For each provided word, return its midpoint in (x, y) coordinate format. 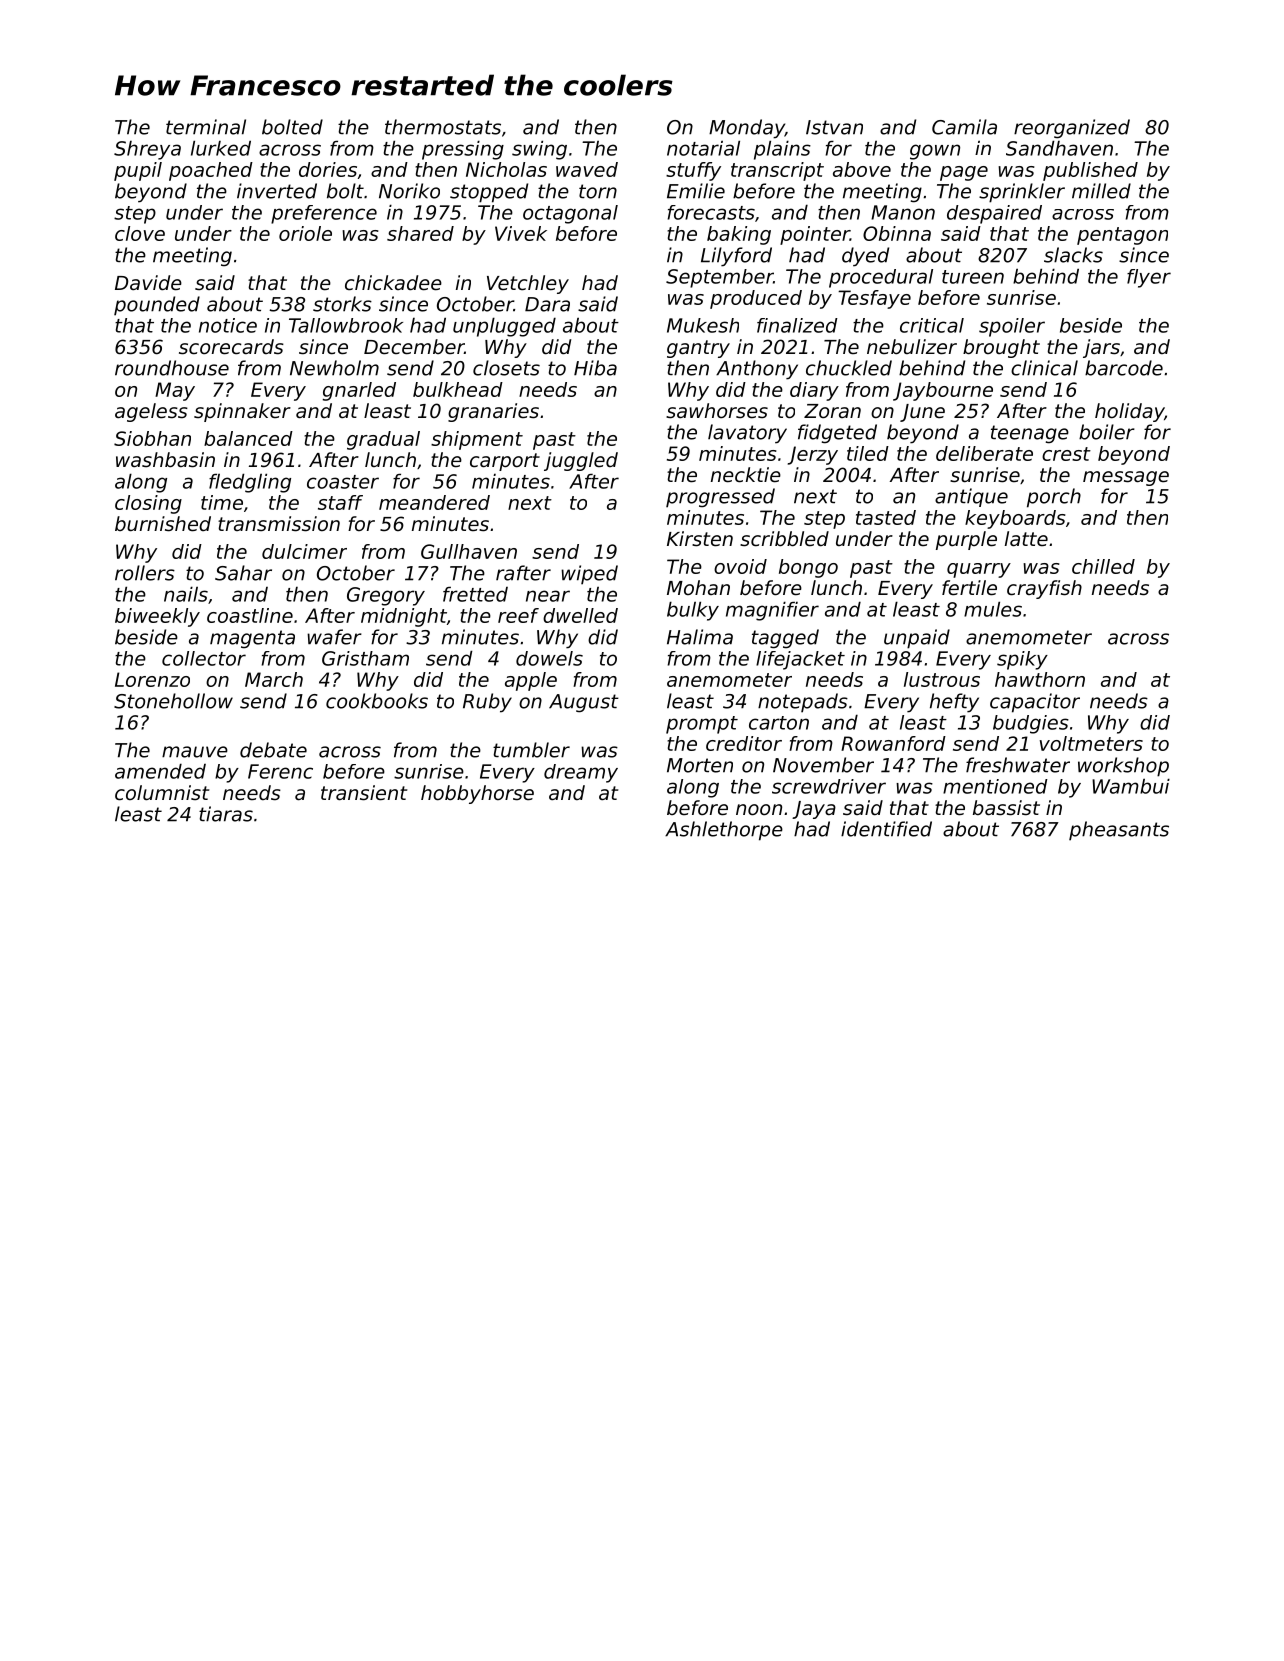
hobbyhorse (477, 794)
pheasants (1119, 831)
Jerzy (813, 455)
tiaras (226, 814)
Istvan (834, 127)
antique (971, 497)
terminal (206, 127)
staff (340, 502)
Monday (747, 129)
